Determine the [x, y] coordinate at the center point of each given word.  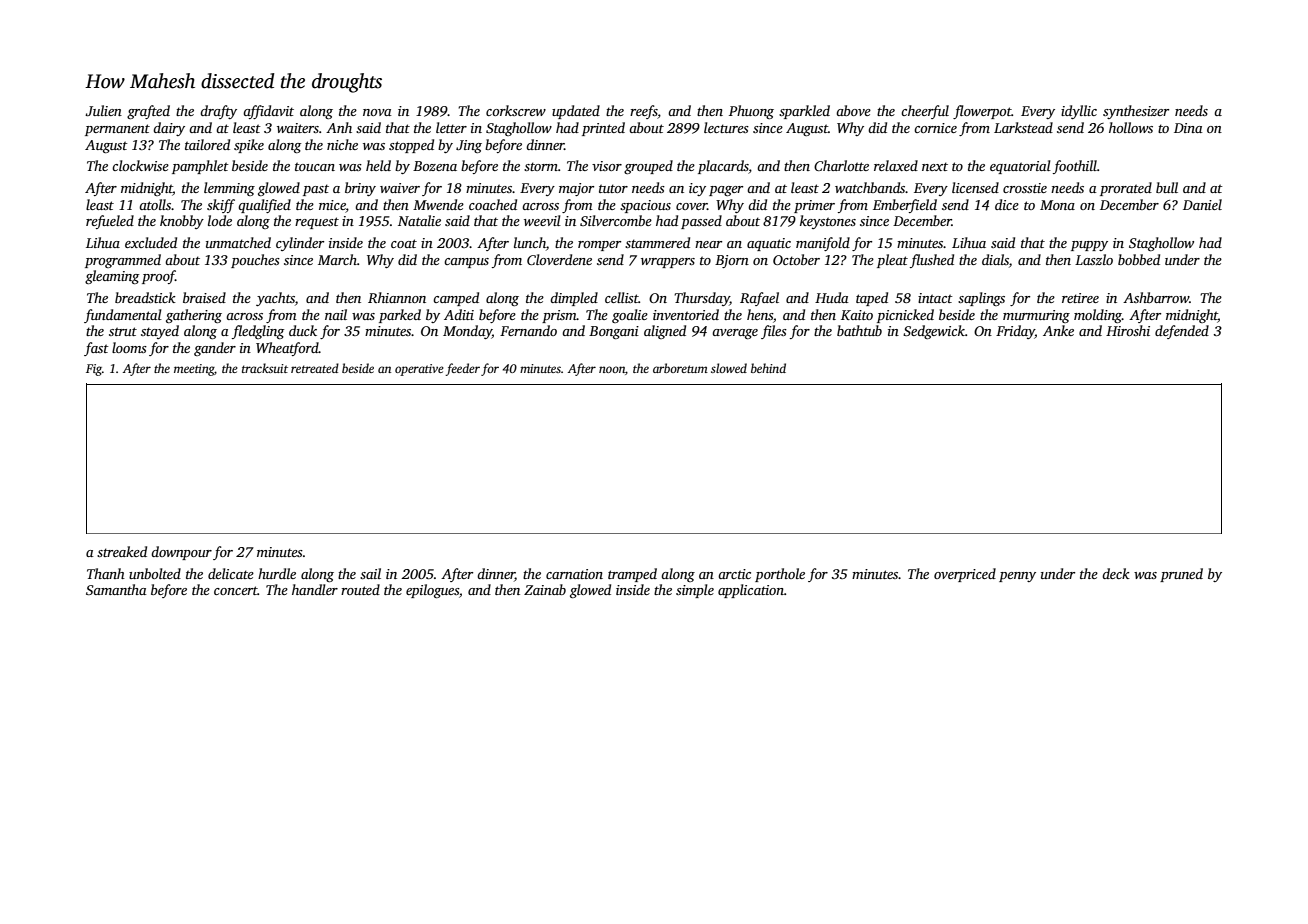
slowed [729, 368]
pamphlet [200, 167]
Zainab [545, 589]
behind [768, 368]
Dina [1188, 128]
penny [1017, 577]
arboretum [680, 368]
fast [96, 349]
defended [1182, 332]
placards [723, 167]
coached [493, 204]
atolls [155, 204]
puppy [1089, 246]
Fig [94, 370]
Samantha [116, 589]
